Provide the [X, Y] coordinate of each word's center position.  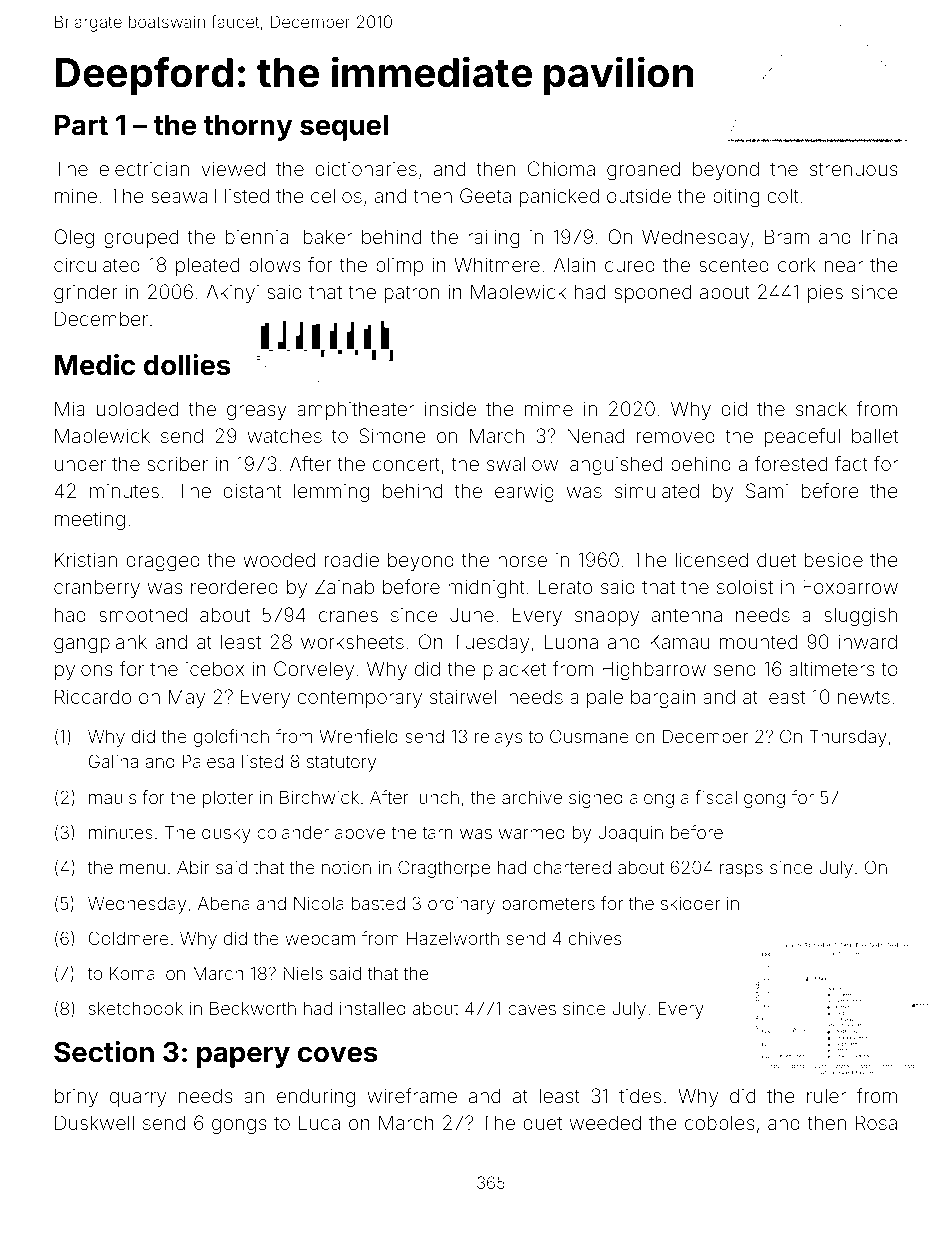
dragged [163, 562]
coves [337, 1055]
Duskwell [94, 1122]
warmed [532, 832]
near [844, 266]
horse [522, 560]
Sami [767, 490]
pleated [207, 266]
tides [640, 1095]
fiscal [716, 797]
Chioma [561, 168]
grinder [85, 294]
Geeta [485, 195]
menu [142, 869]
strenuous [854, 169]
